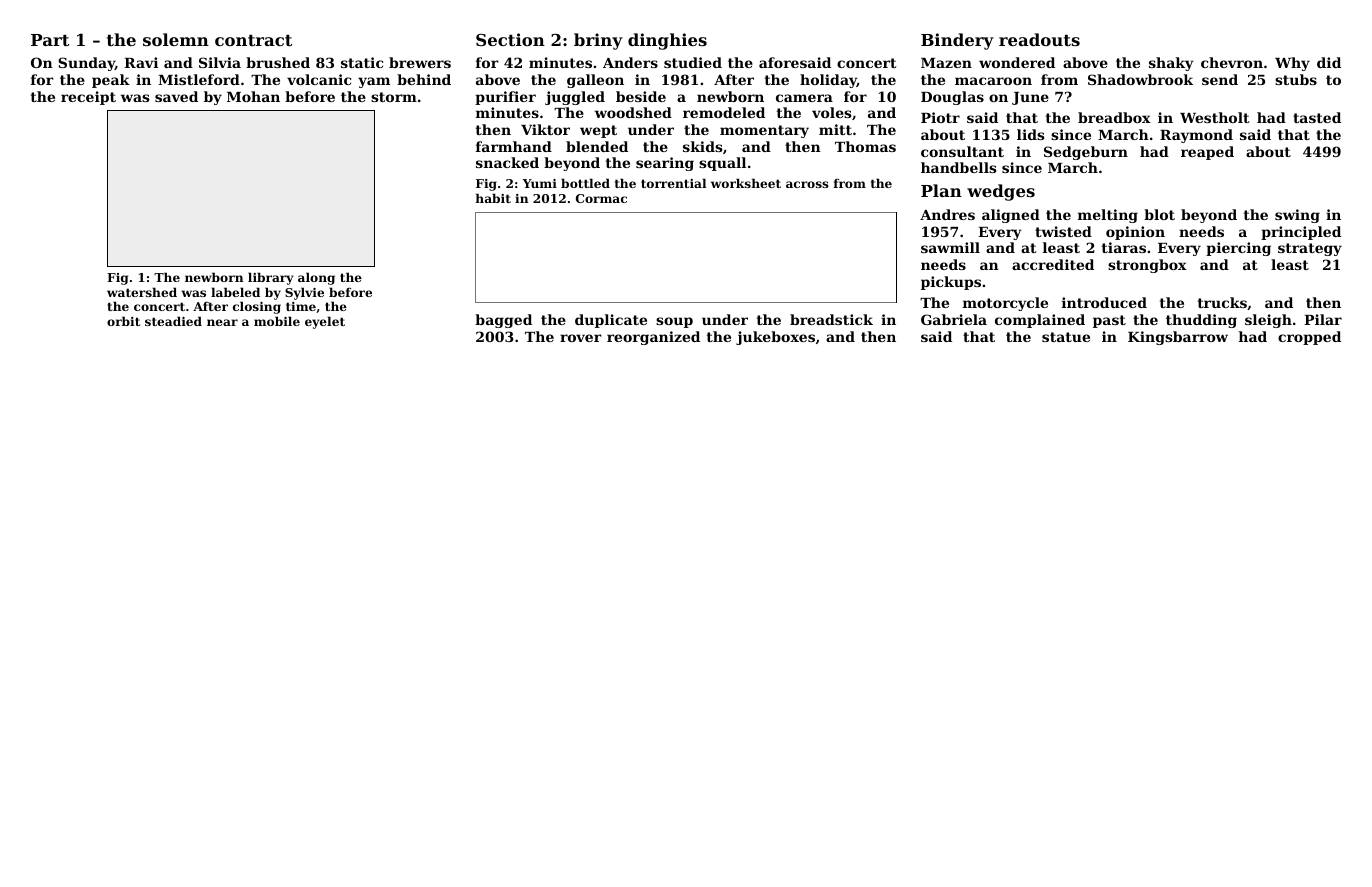 The width and height of the screenshot is (1372, 887). What do you see at coordinates (123, 321) in the screenshot?
I see `orbit` at bounding box center [123, 321].
